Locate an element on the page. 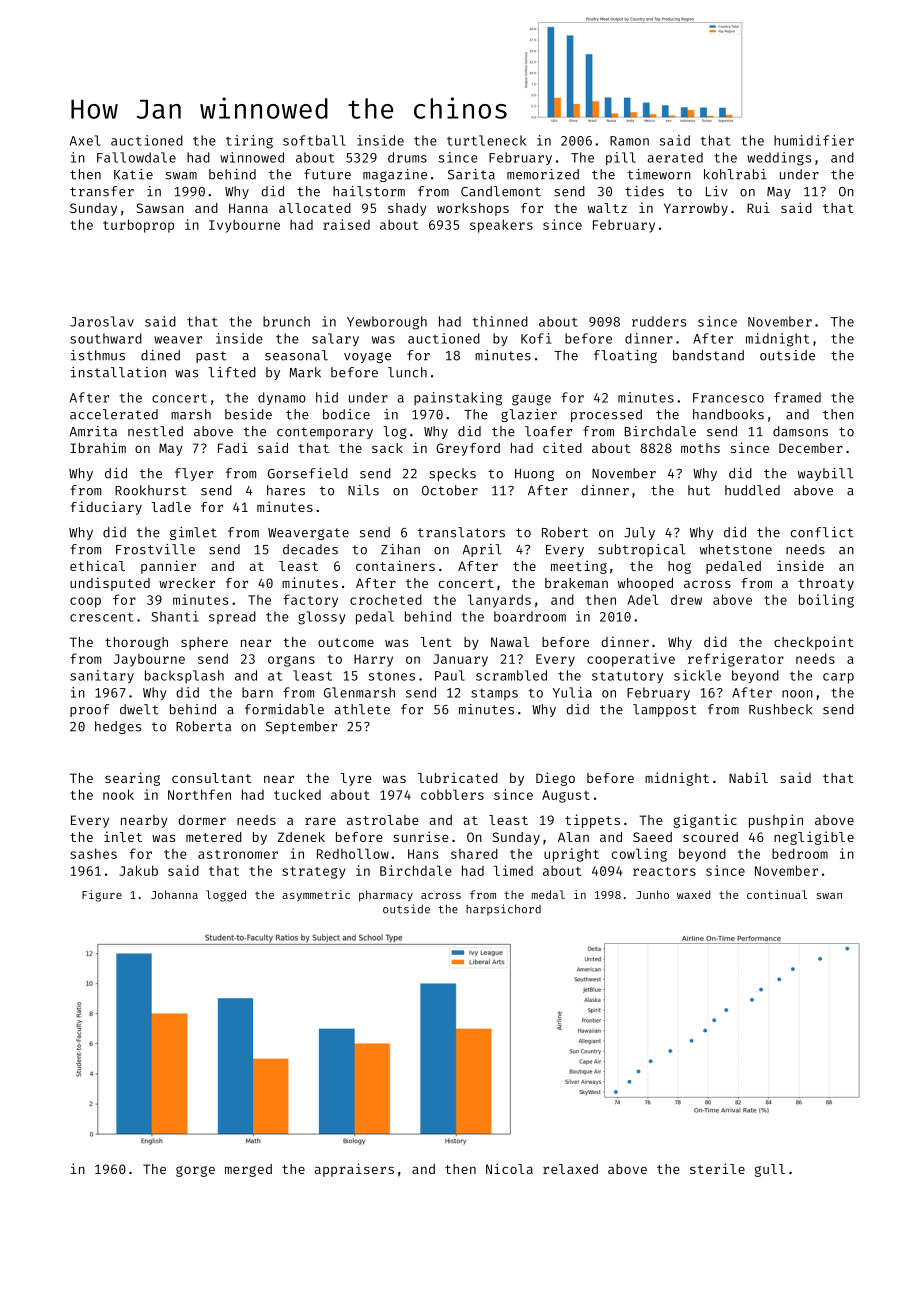 Image resolution: width=924 pixels, height=1308 pixels. harpsichord is located at coordinates (503, 910).
